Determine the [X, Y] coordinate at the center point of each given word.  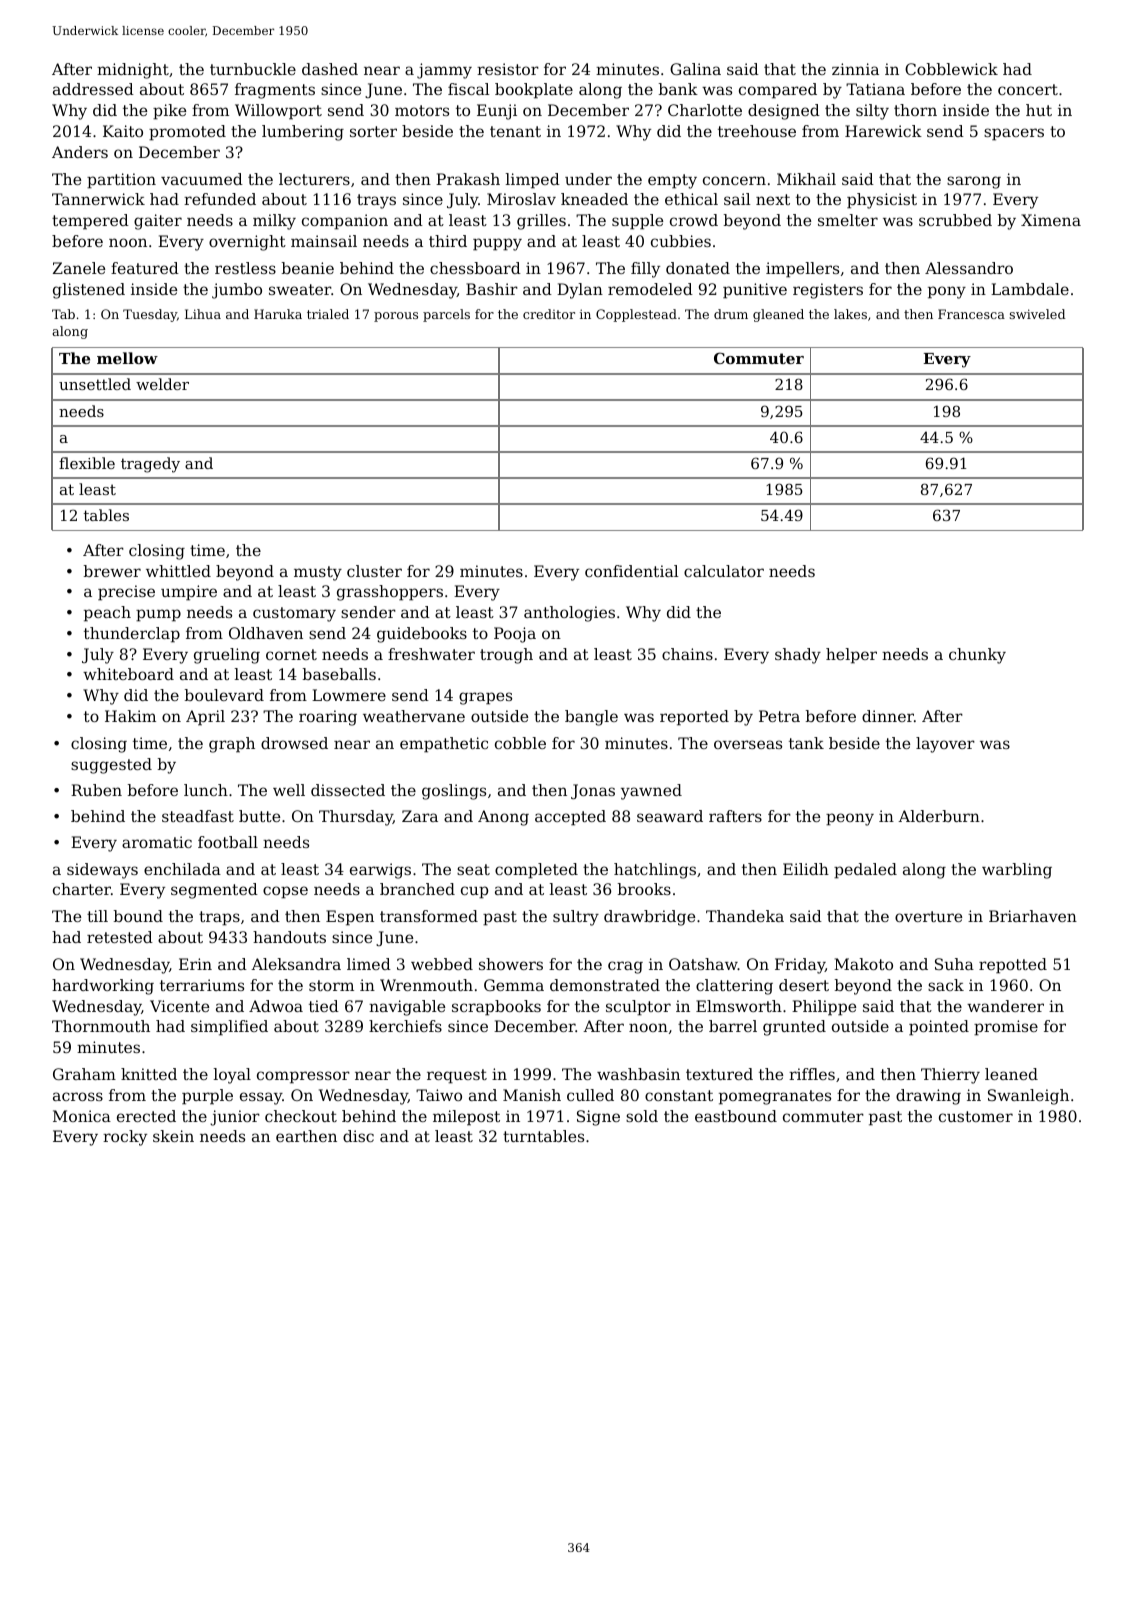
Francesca [971, 314]
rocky [125, 1138]
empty [672, 181]
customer [976, 1116]
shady [798, 656]
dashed [330, 69]
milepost [466, 1118]
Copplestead [636, 315]
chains [687, 654]
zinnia [855, 69]
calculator [724, 571]
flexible [87, 463]
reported [694, 718]
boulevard [224, 695]
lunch [206, 790]
